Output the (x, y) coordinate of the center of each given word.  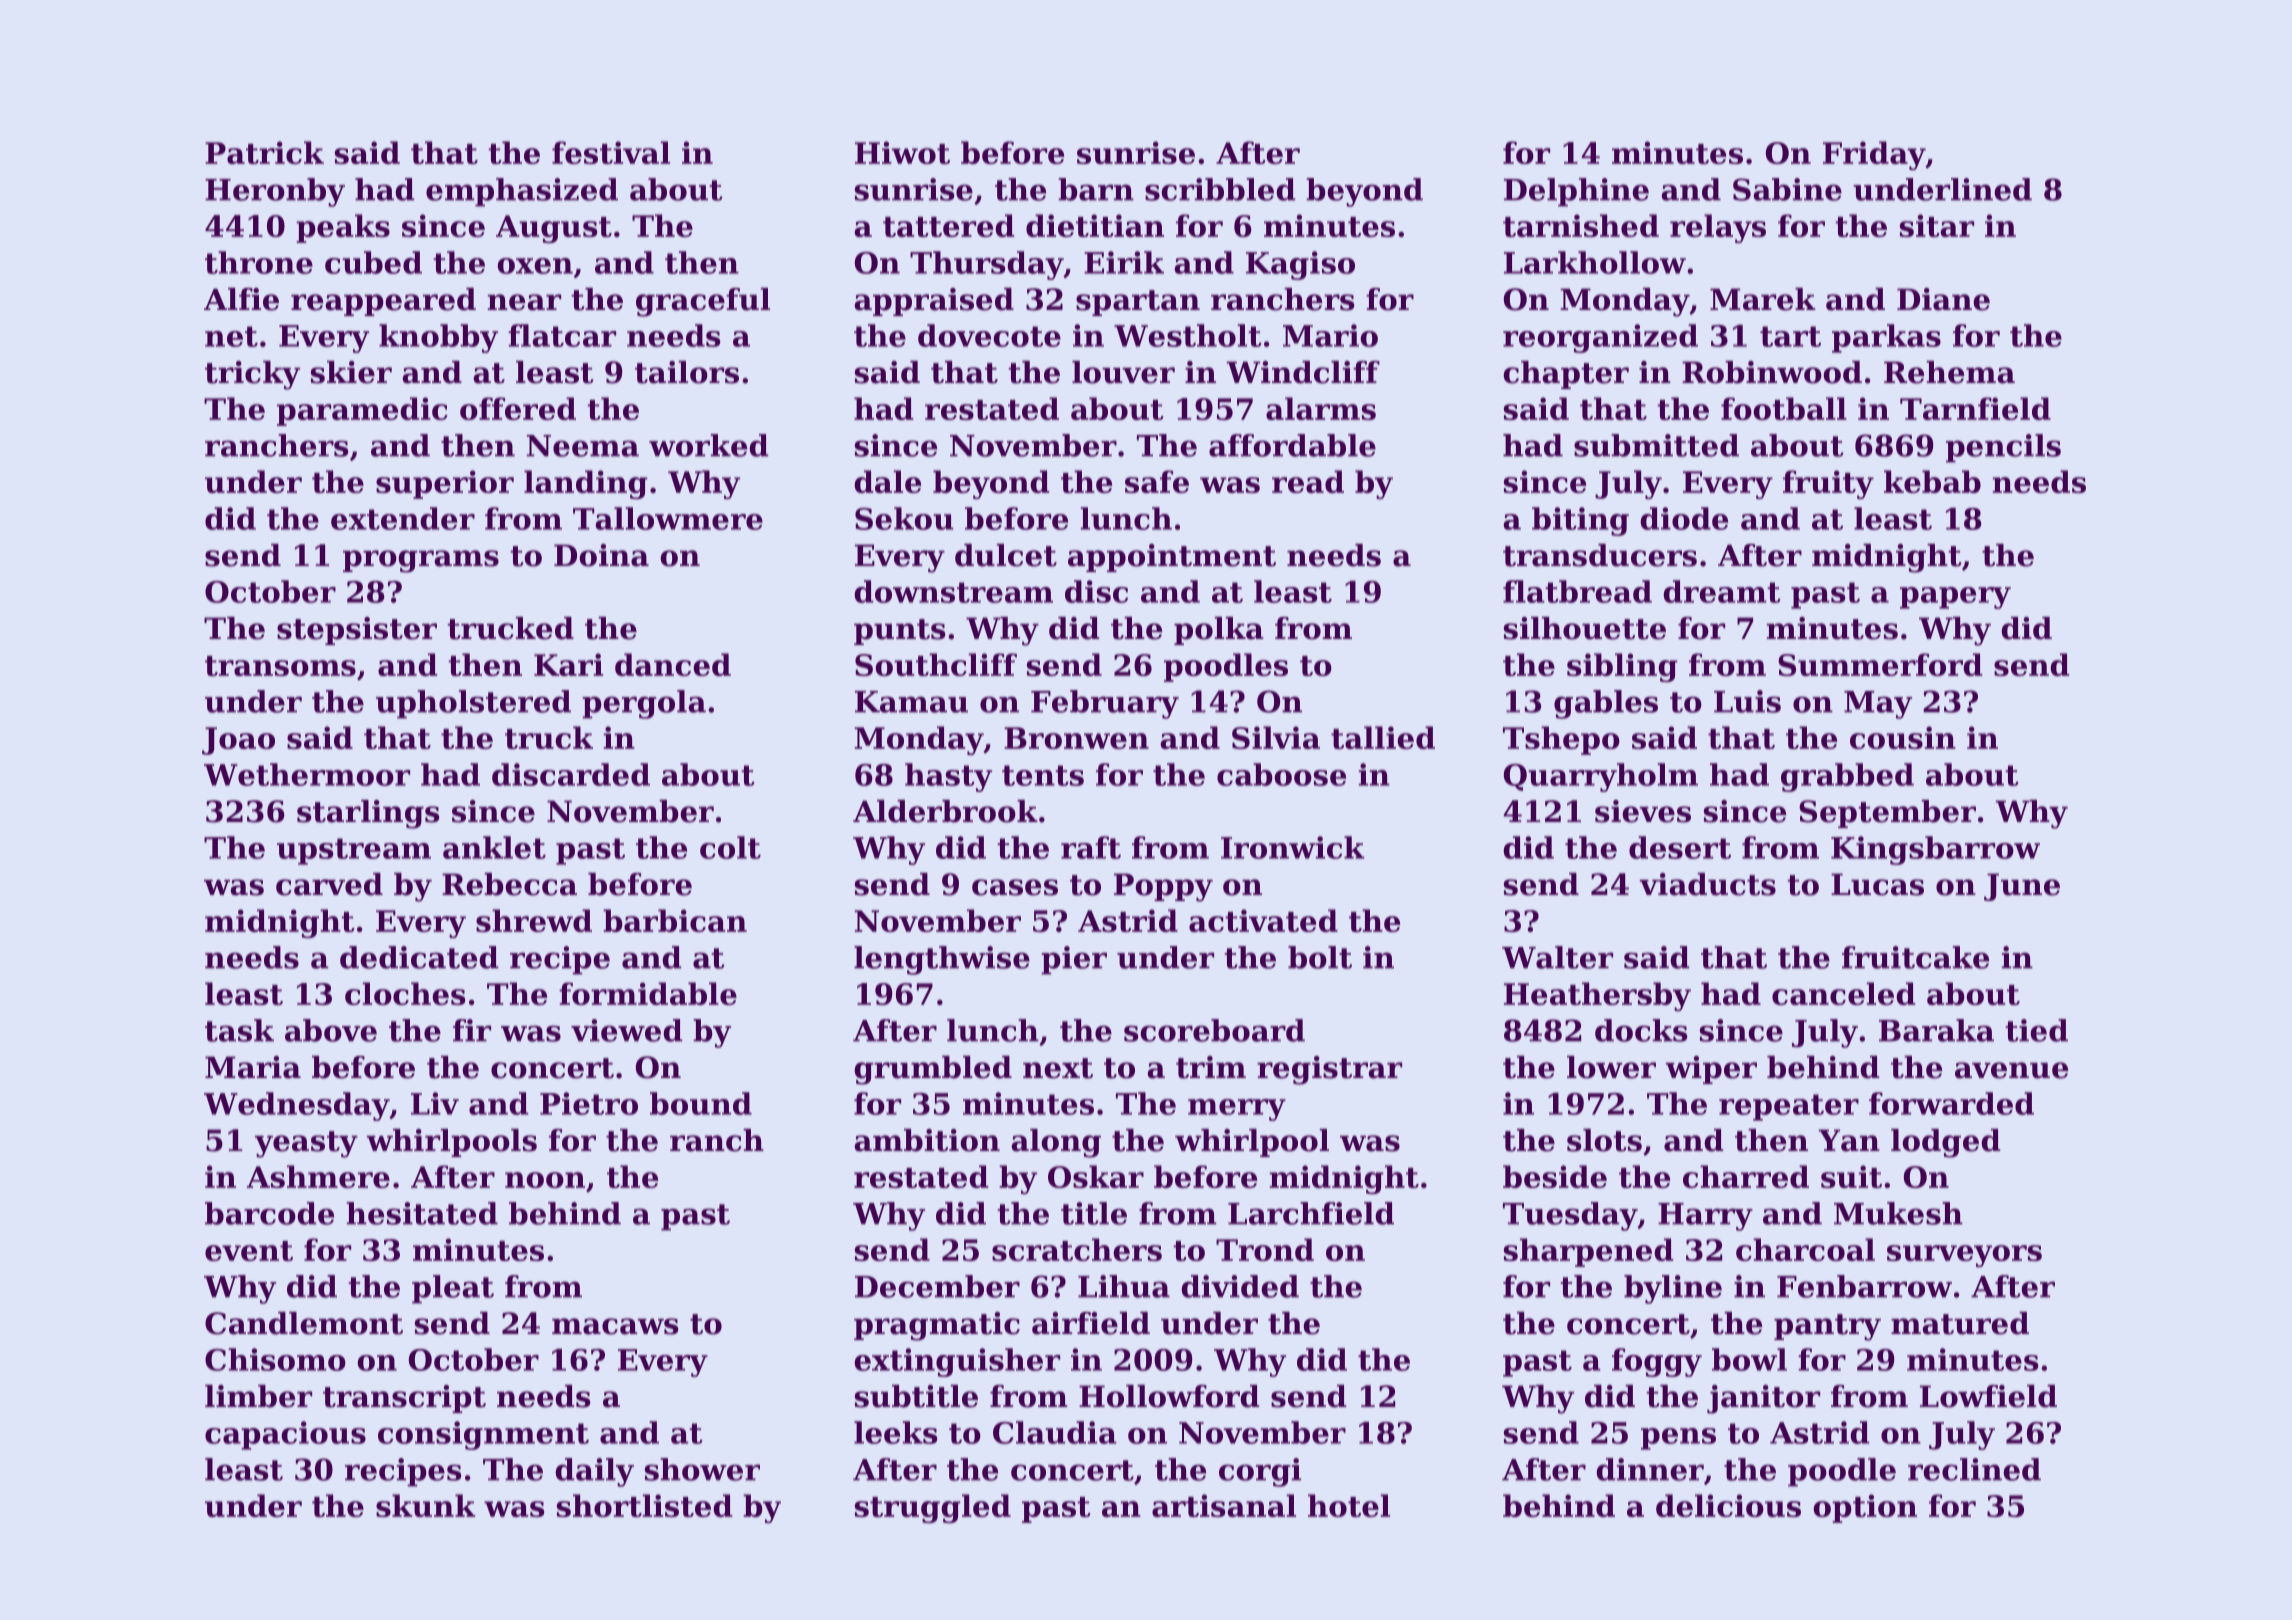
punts (900, 632)
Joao (238, 741)
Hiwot (902, 152)
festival (611, 152)
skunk (426, 1505)
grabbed (1847, 777)
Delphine (1576, 192)
